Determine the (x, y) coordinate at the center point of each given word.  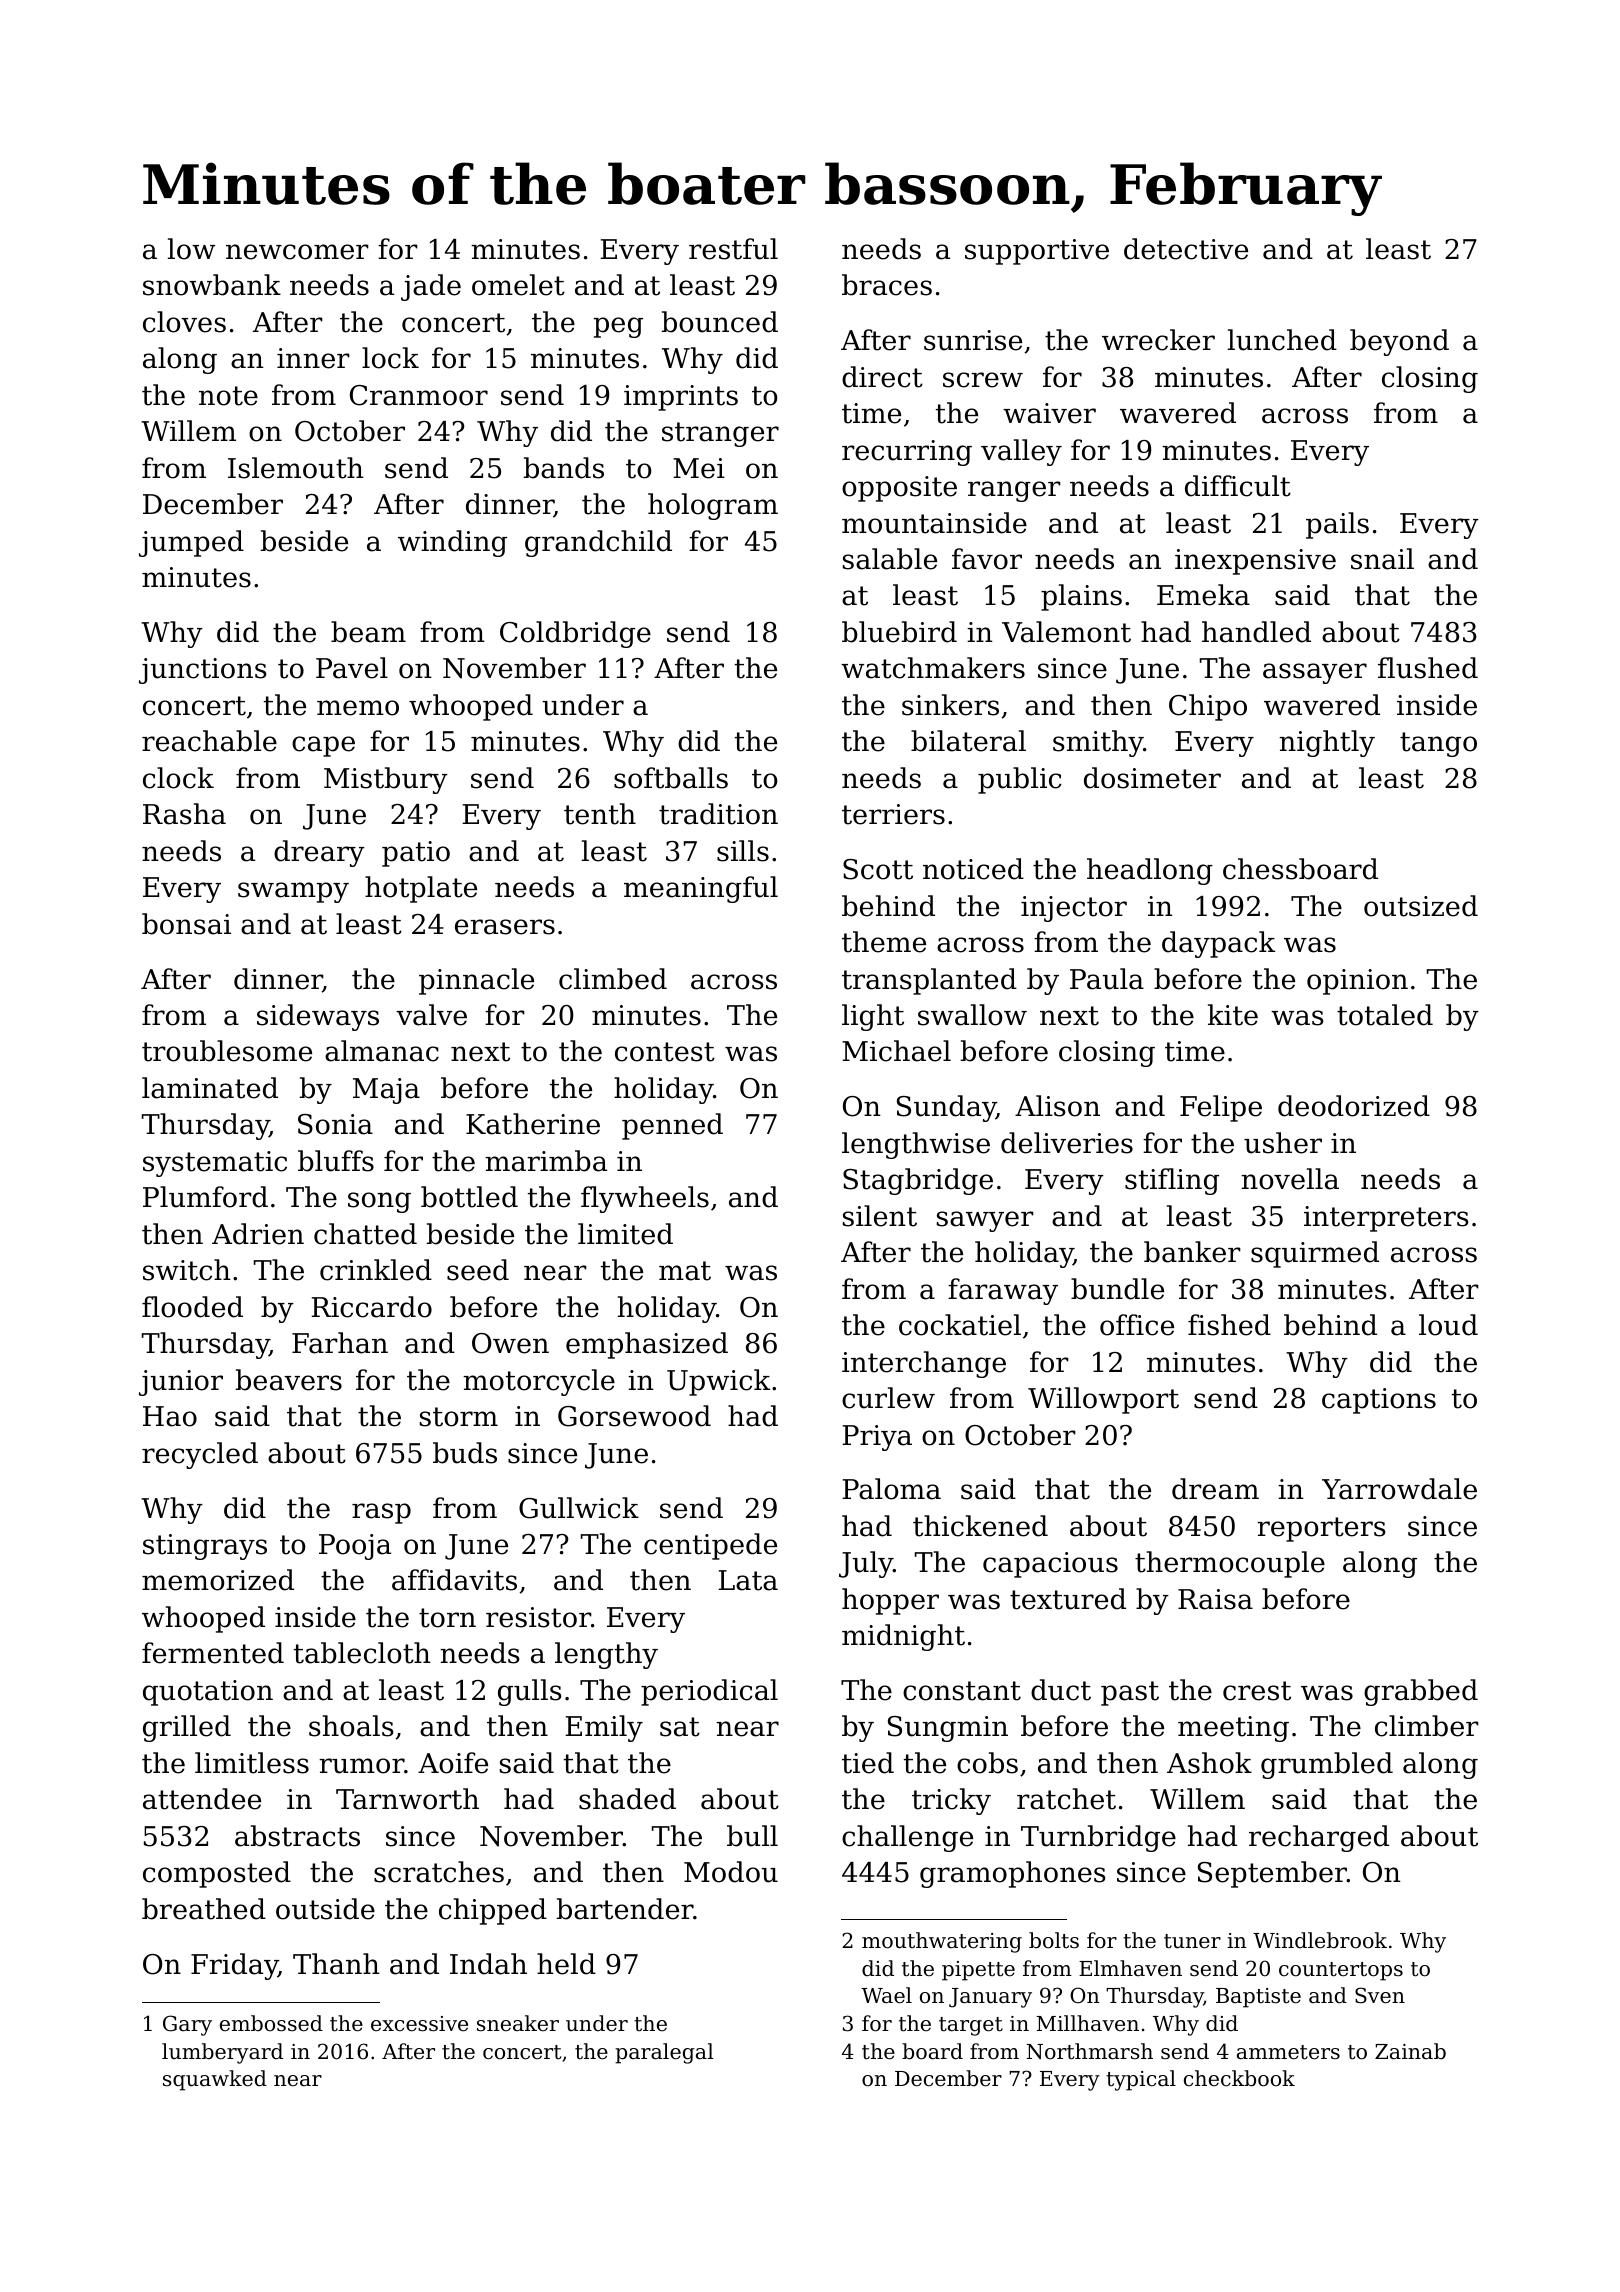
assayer (1315, 673)
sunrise (973, 340)
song (379, 1202)
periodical (709, 1692)
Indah (488, 1964)
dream (1215, 1489)
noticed (973, 869)
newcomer (297, 252)
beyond (1399, 342)
